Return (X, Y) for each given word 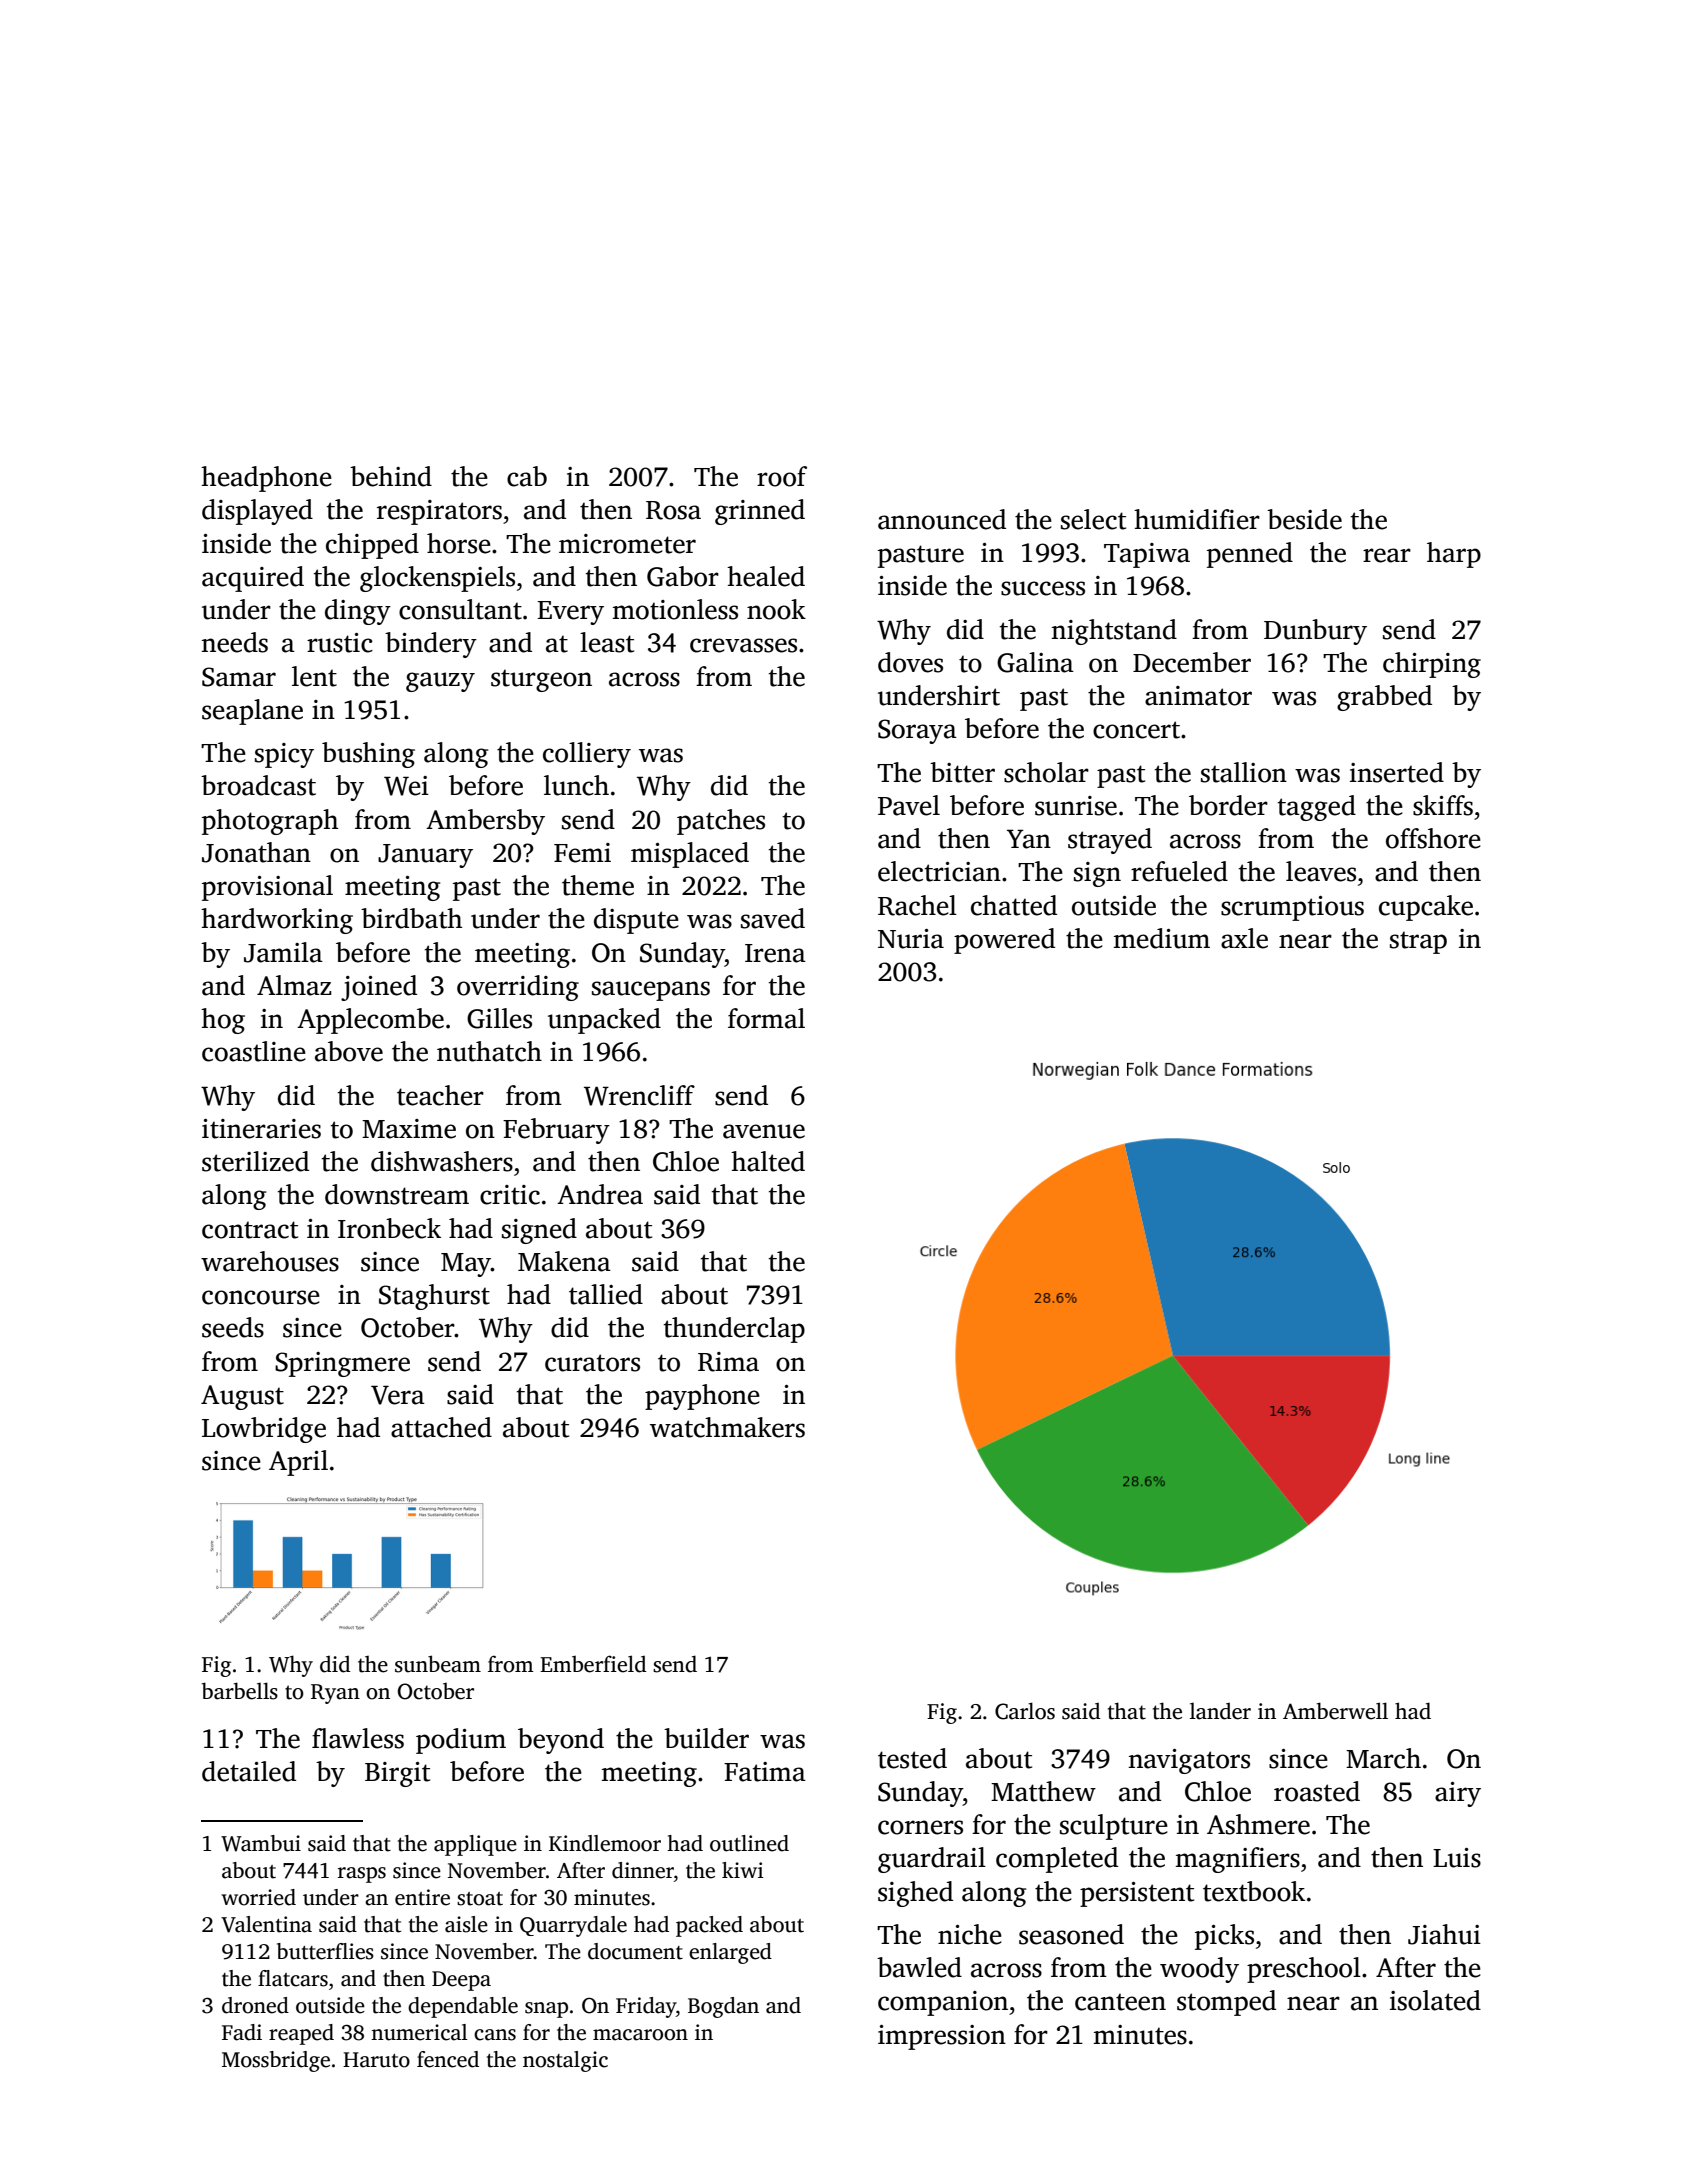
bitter (962, 772)
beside (1304, 519)
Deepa (461, 1981)
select (1093, 519)
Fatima (765, 1772)
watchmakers (727, 1427)
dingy (358, 612)
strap (1418, 943)
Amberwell (1335, 1711)
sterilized (255, 1161)
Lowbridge (264, 1430)
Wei (406, 786)
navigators (1189, 1761)
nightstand (1114, 632)
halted (768, 1161)
